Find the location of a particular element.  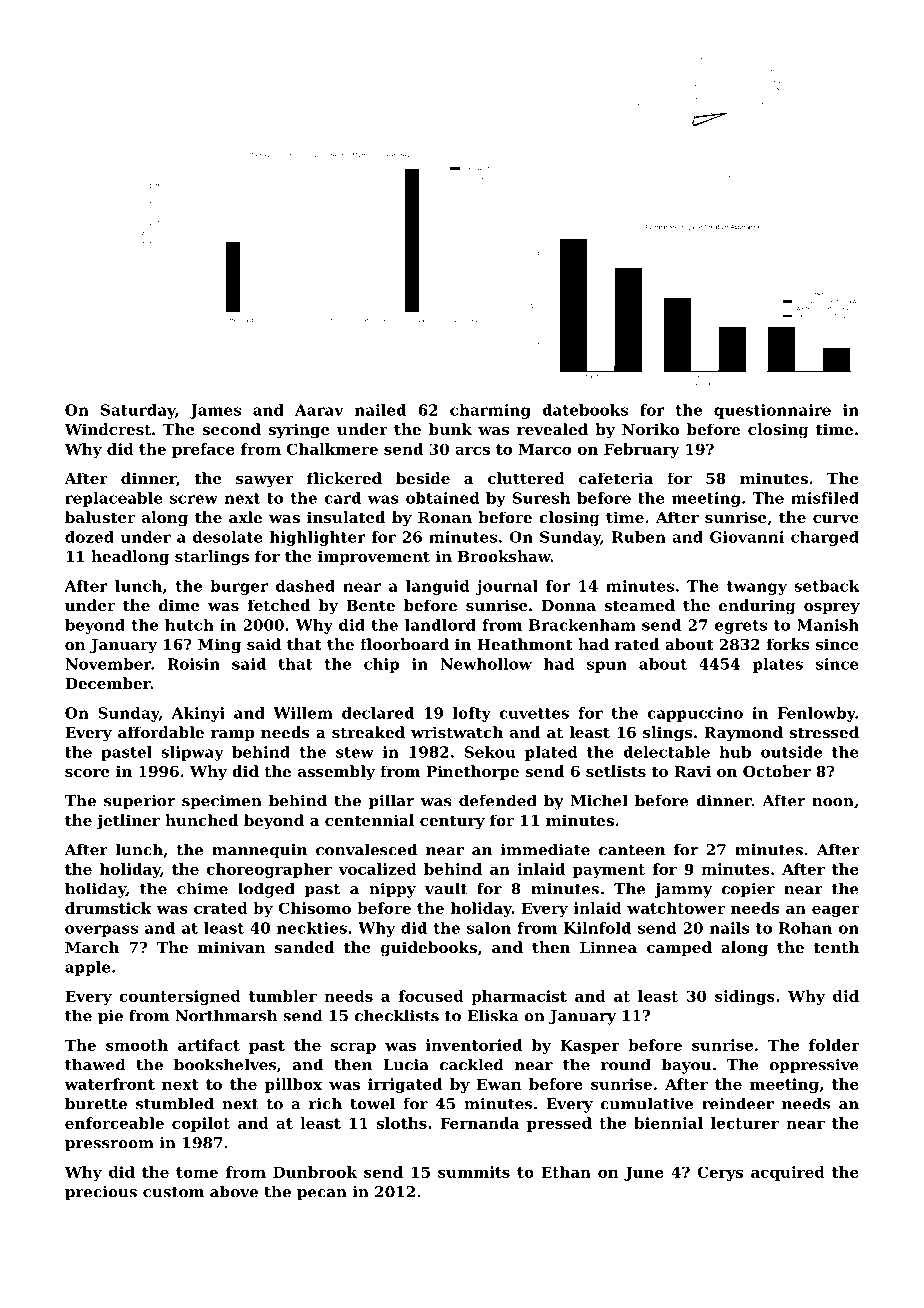

precious is located at coordinates (101, 1193).
